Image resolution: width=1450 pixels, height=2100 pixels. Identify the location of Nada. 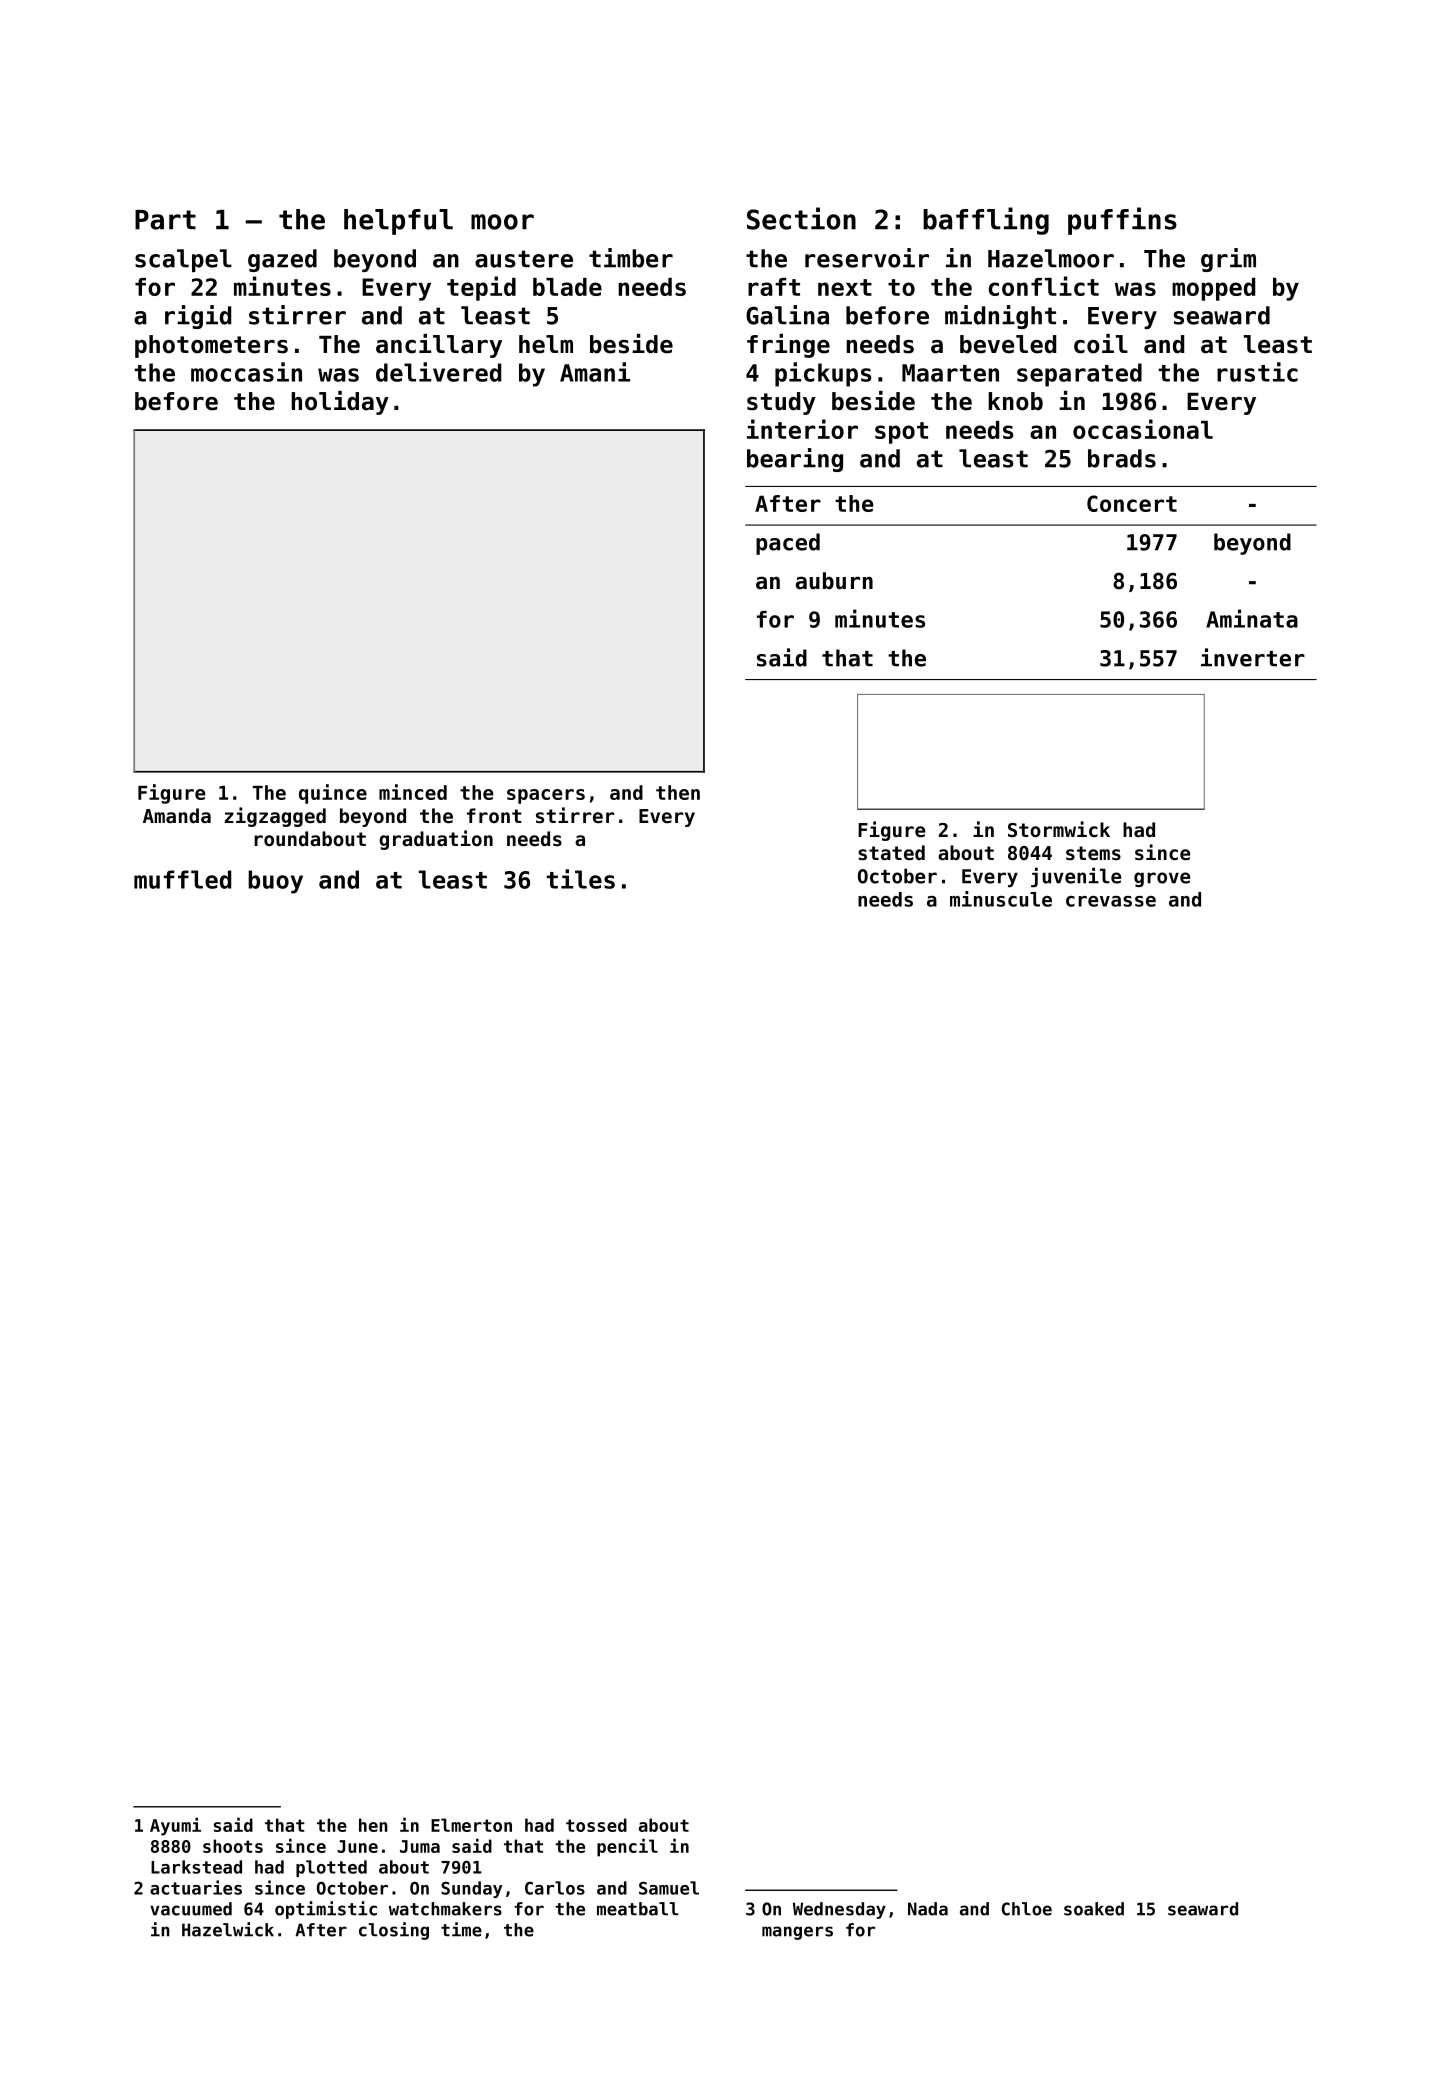
(928, 1909).
